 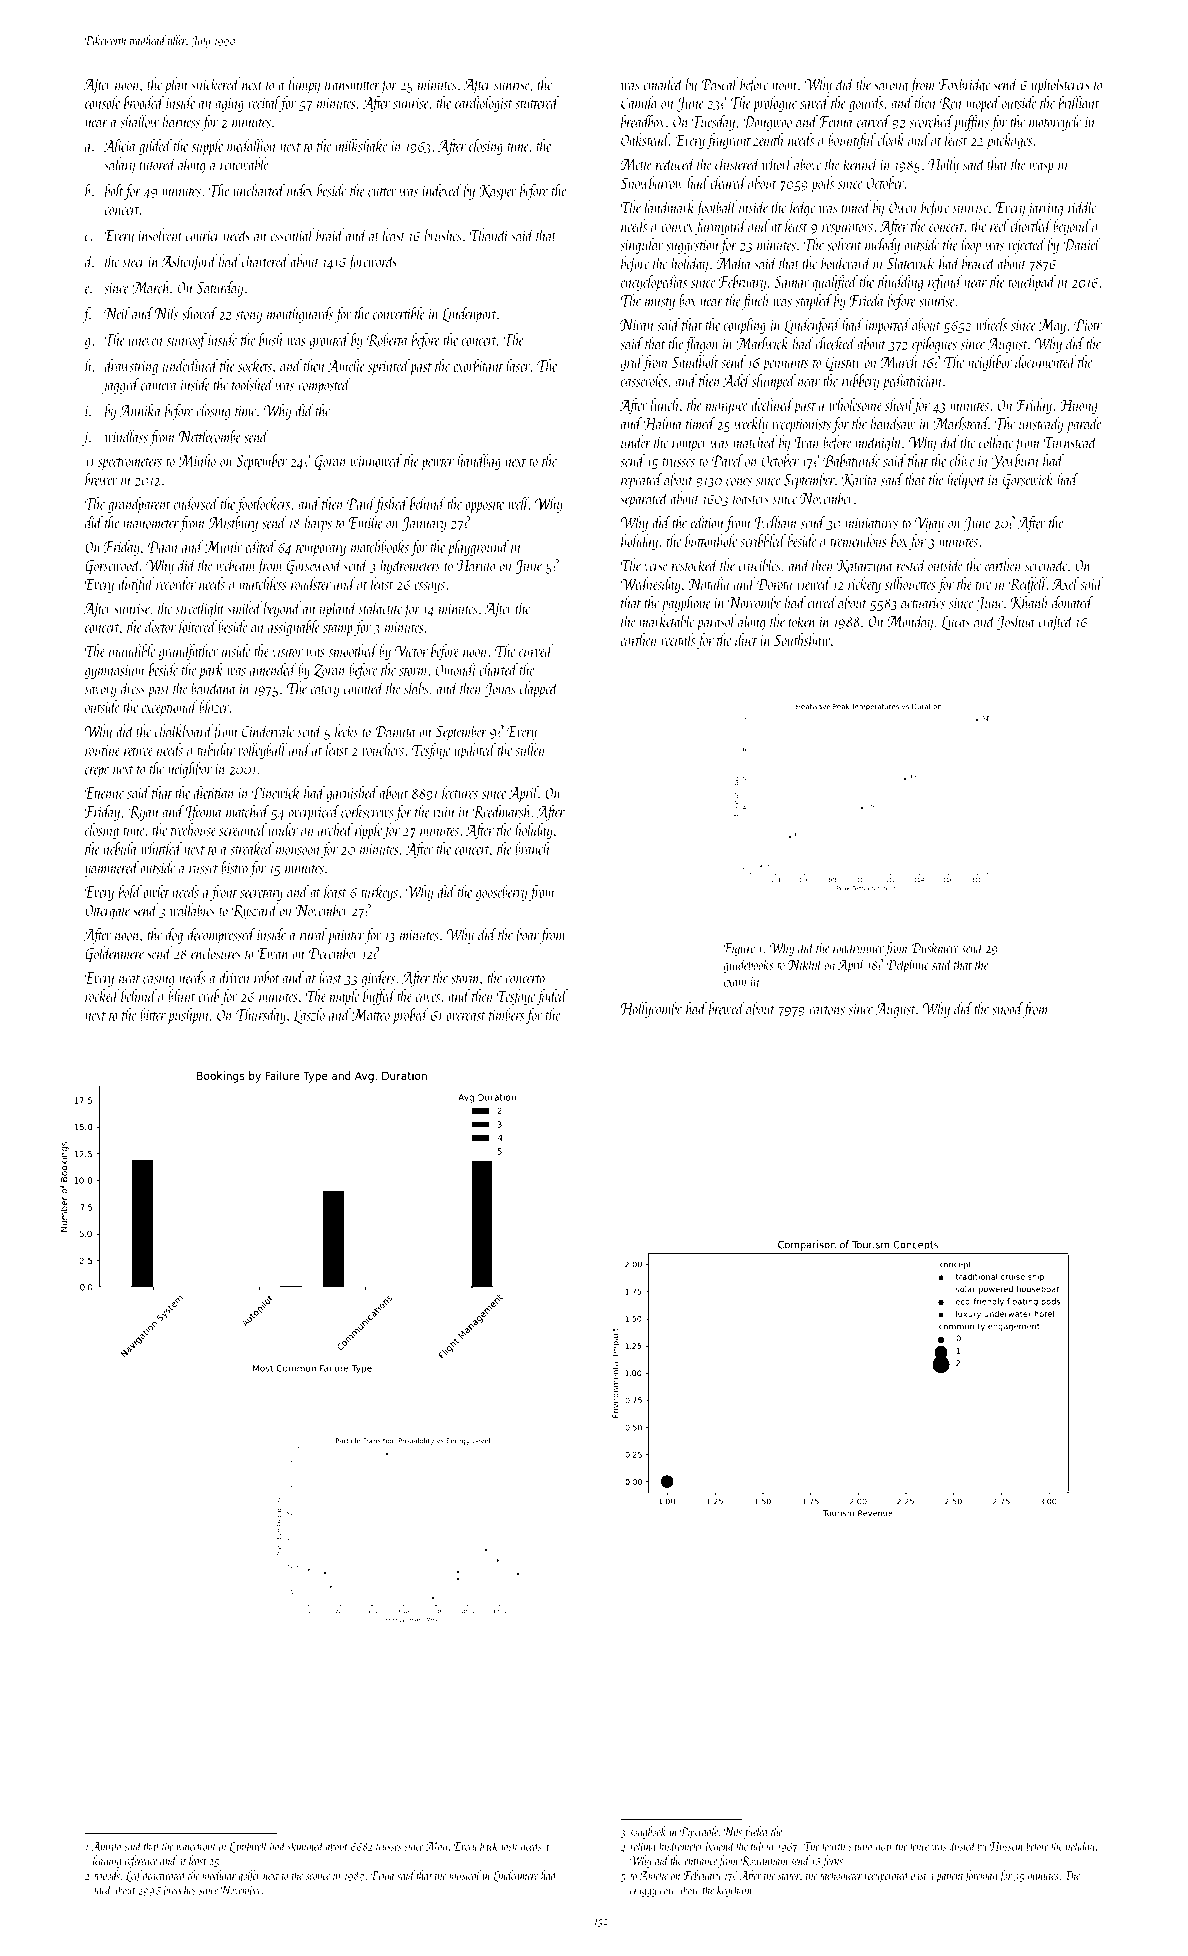 I want to click on salary, so click(x=119, y=165).
